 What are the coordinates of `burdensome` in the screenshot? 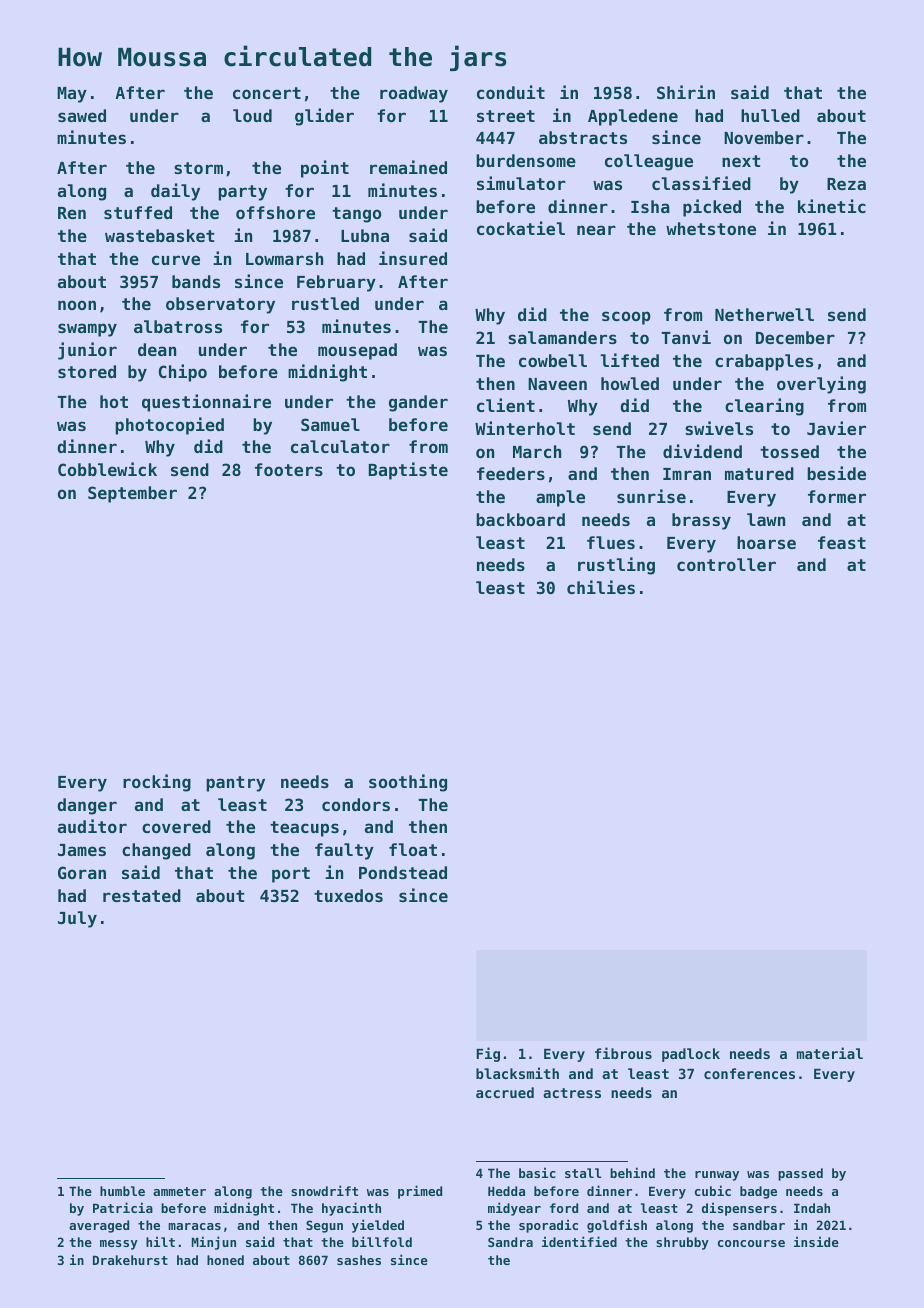 It's located at (526, 160).
